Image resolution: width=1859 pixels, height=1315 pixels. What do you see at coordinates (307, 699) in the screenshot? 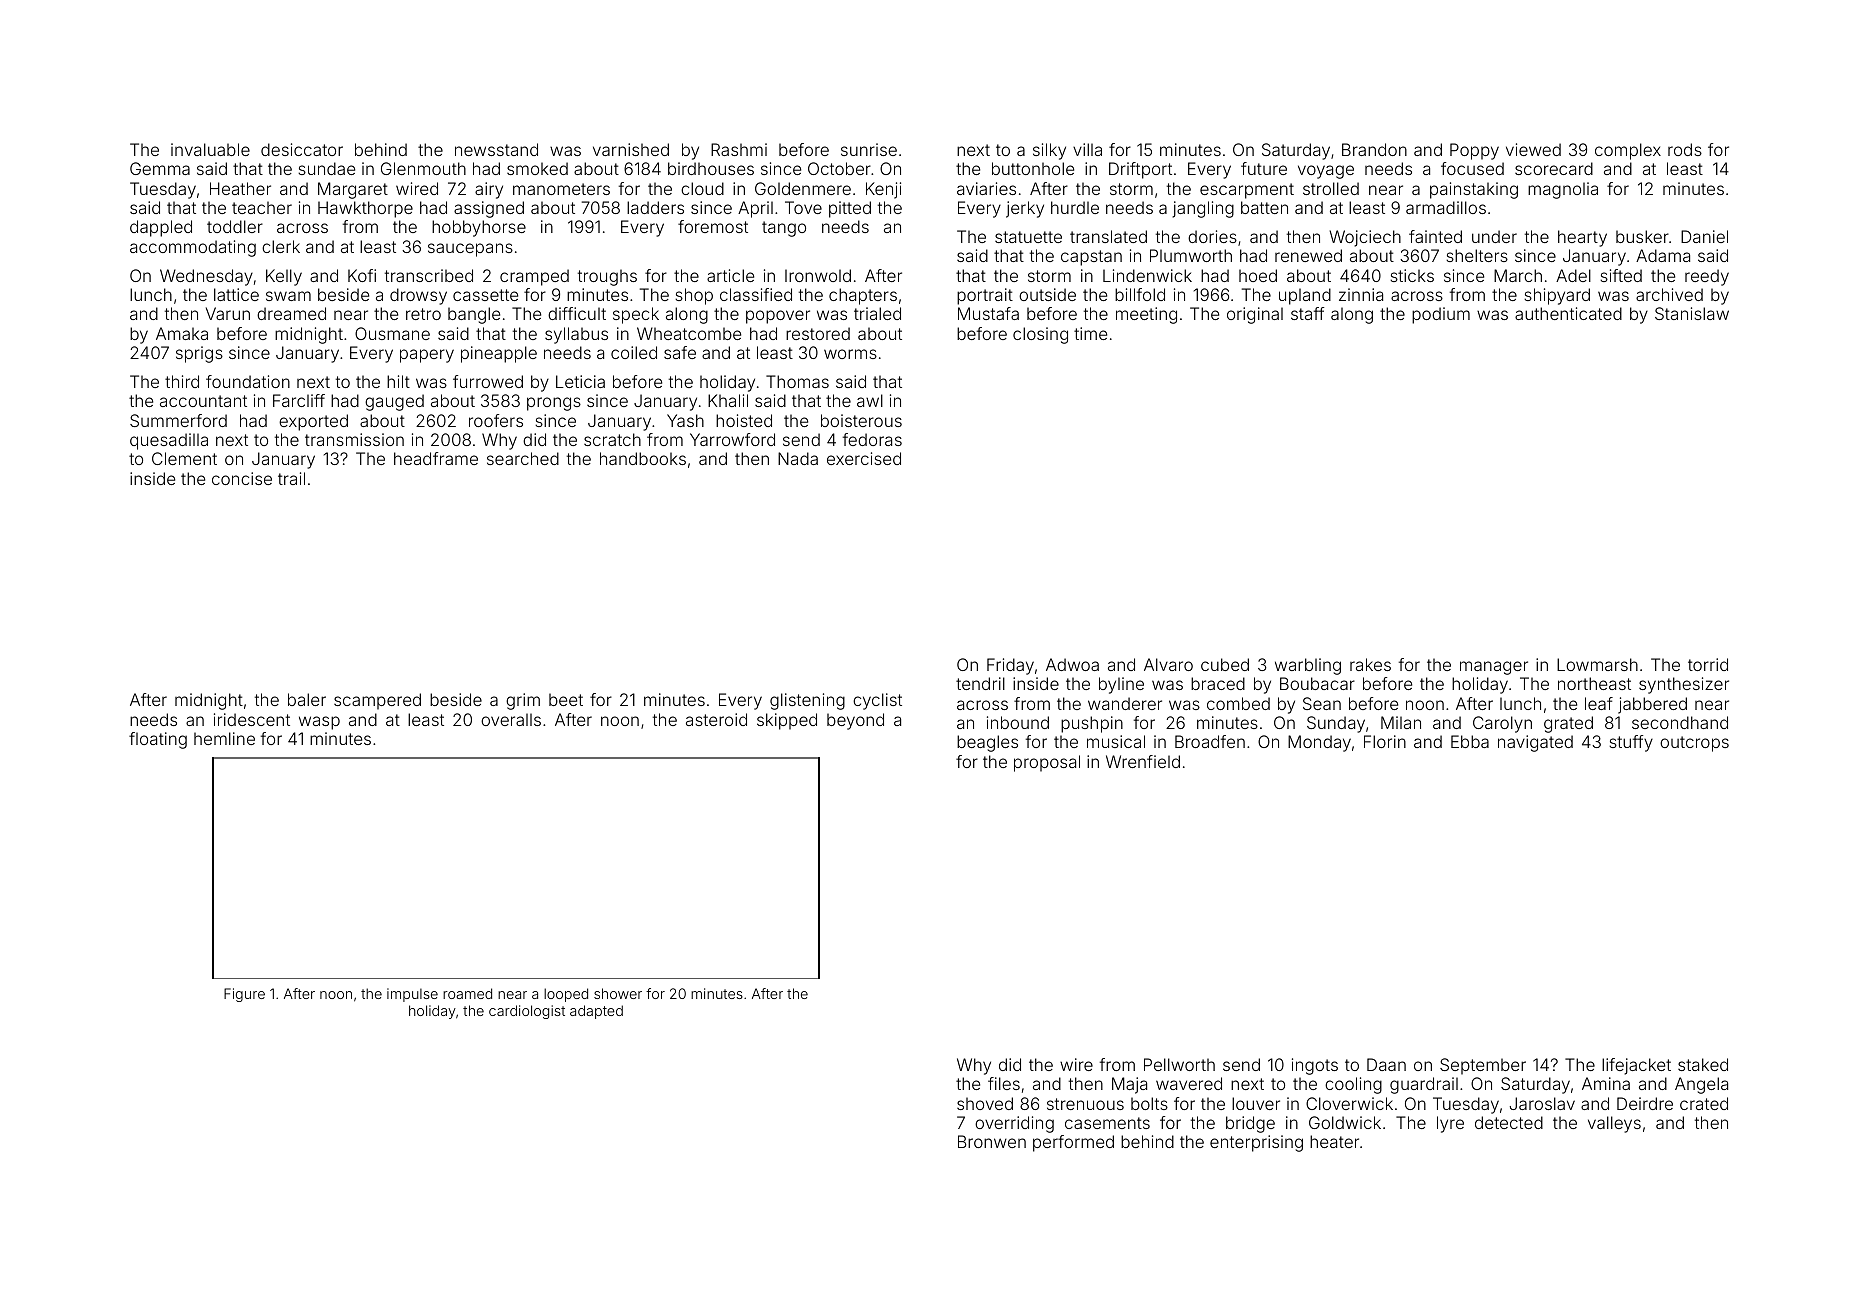
I see `baler` at bounding box center [307, 699].
